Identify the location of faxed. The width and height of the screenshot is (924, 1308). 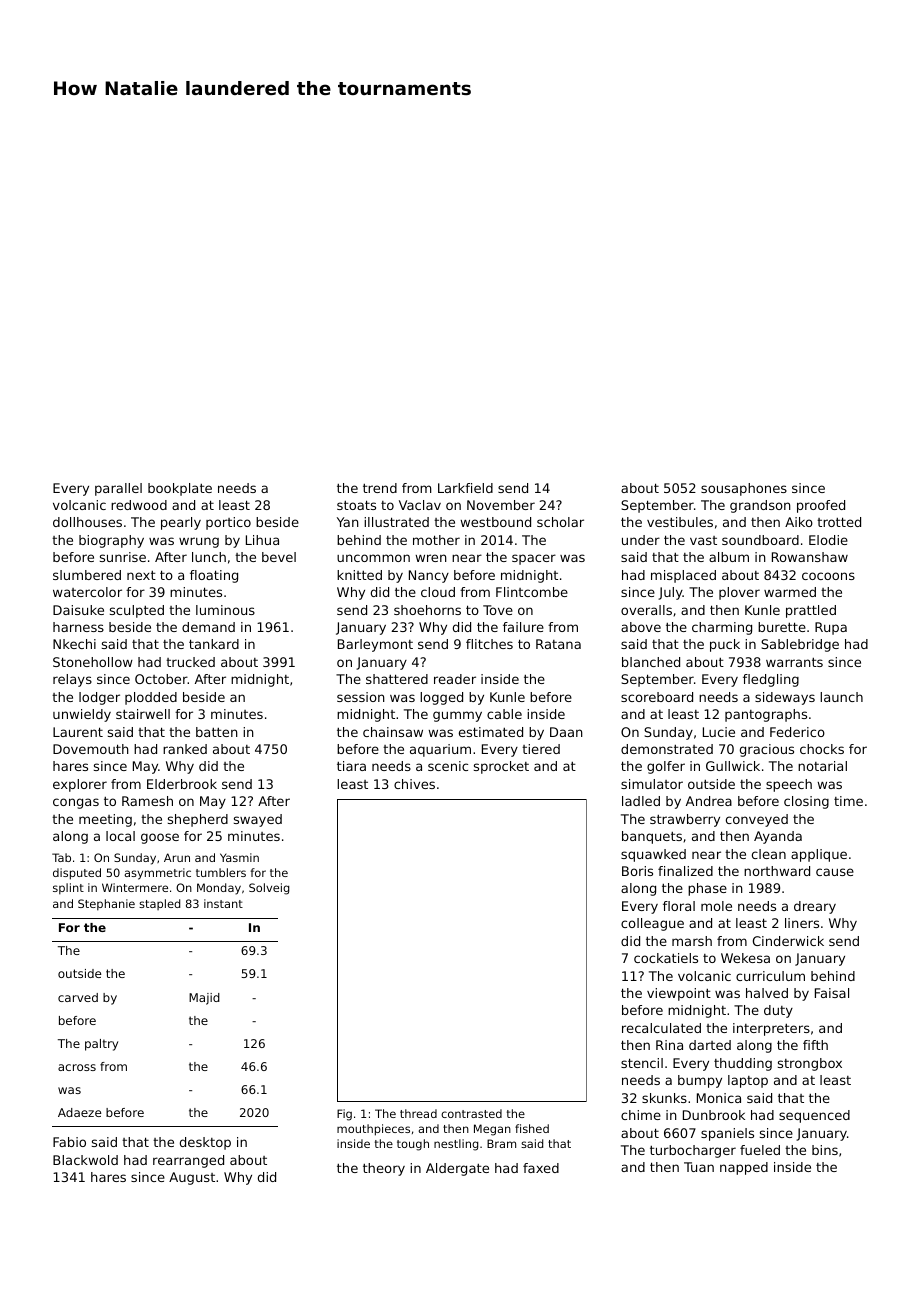
(541, 1168).
